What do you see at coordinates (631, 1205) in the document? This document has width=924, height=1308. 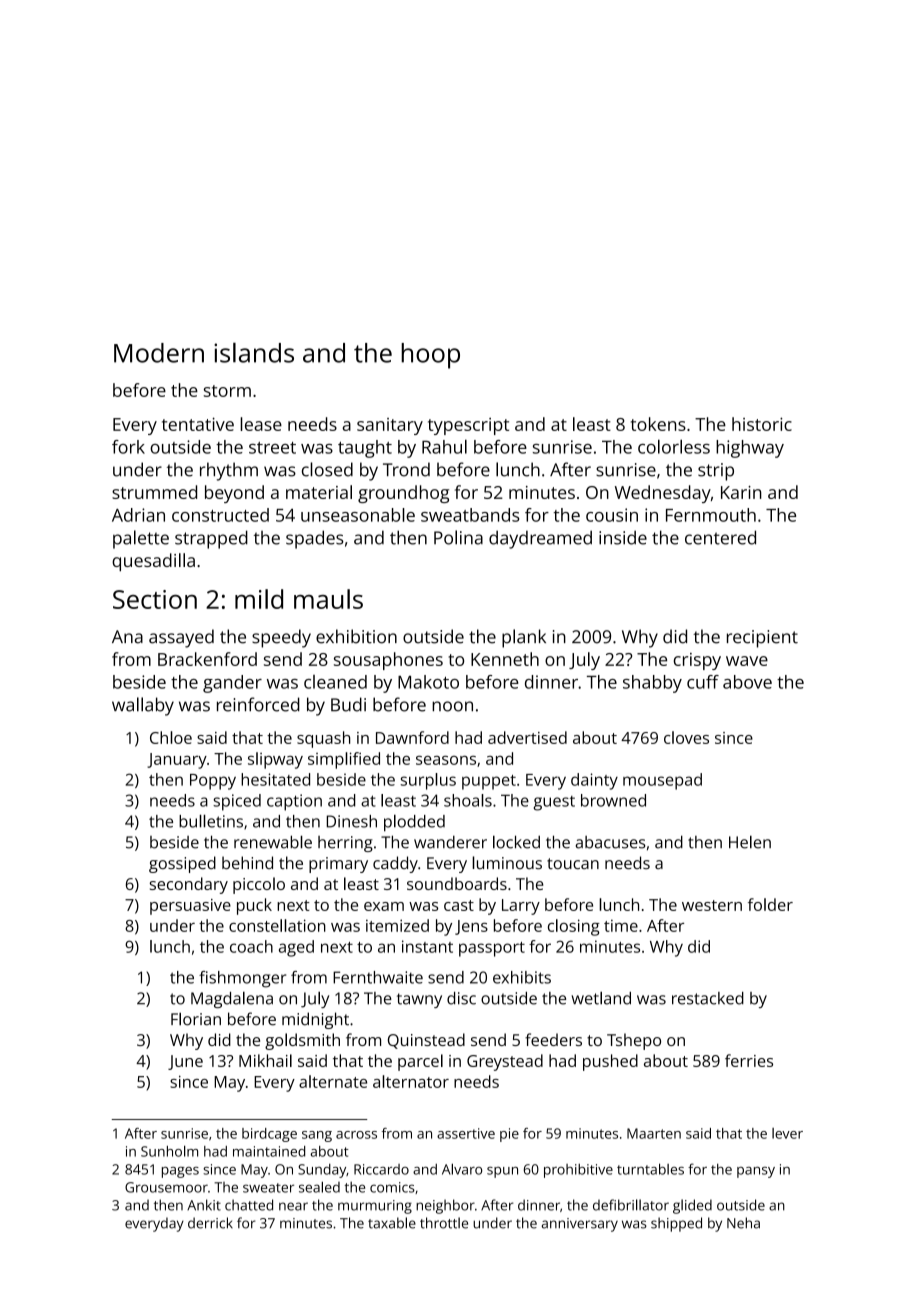 I see `defibrillator` at bounding box center [631, 1205].
